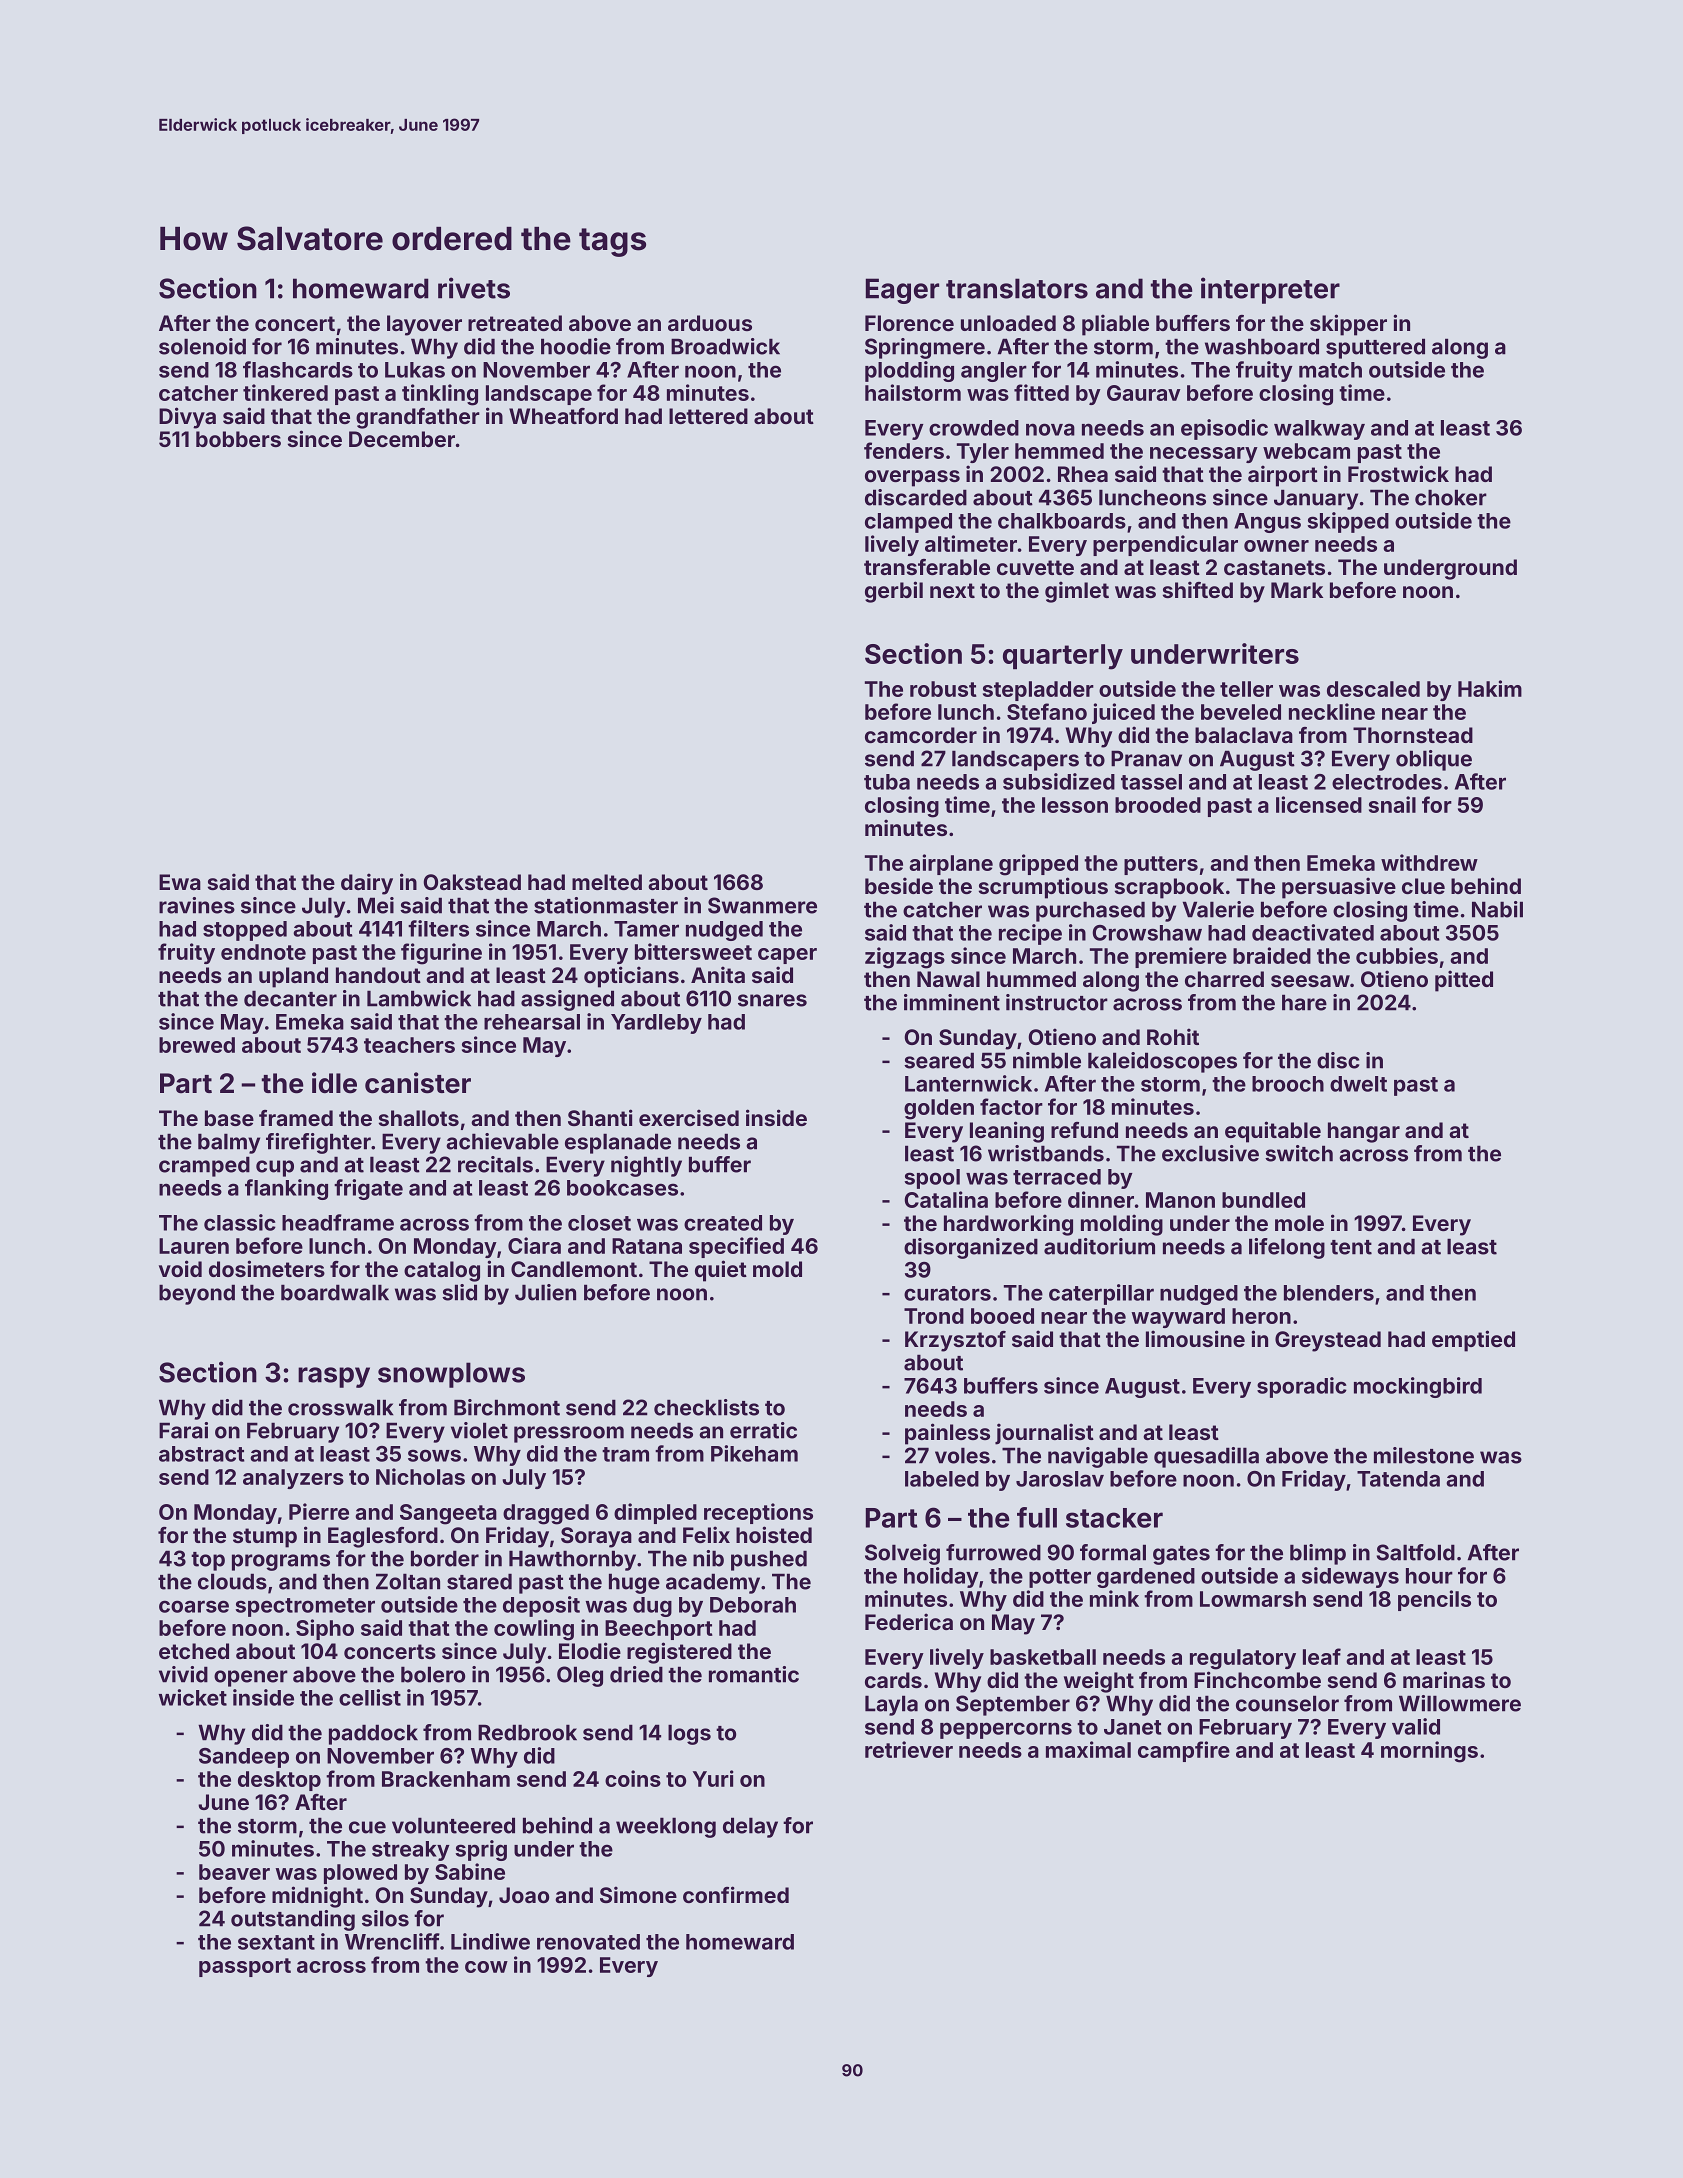 Image resolution: width=1683 pixels, height=2178 pixels. I want to click on confirmed, so click(736, 1894).
